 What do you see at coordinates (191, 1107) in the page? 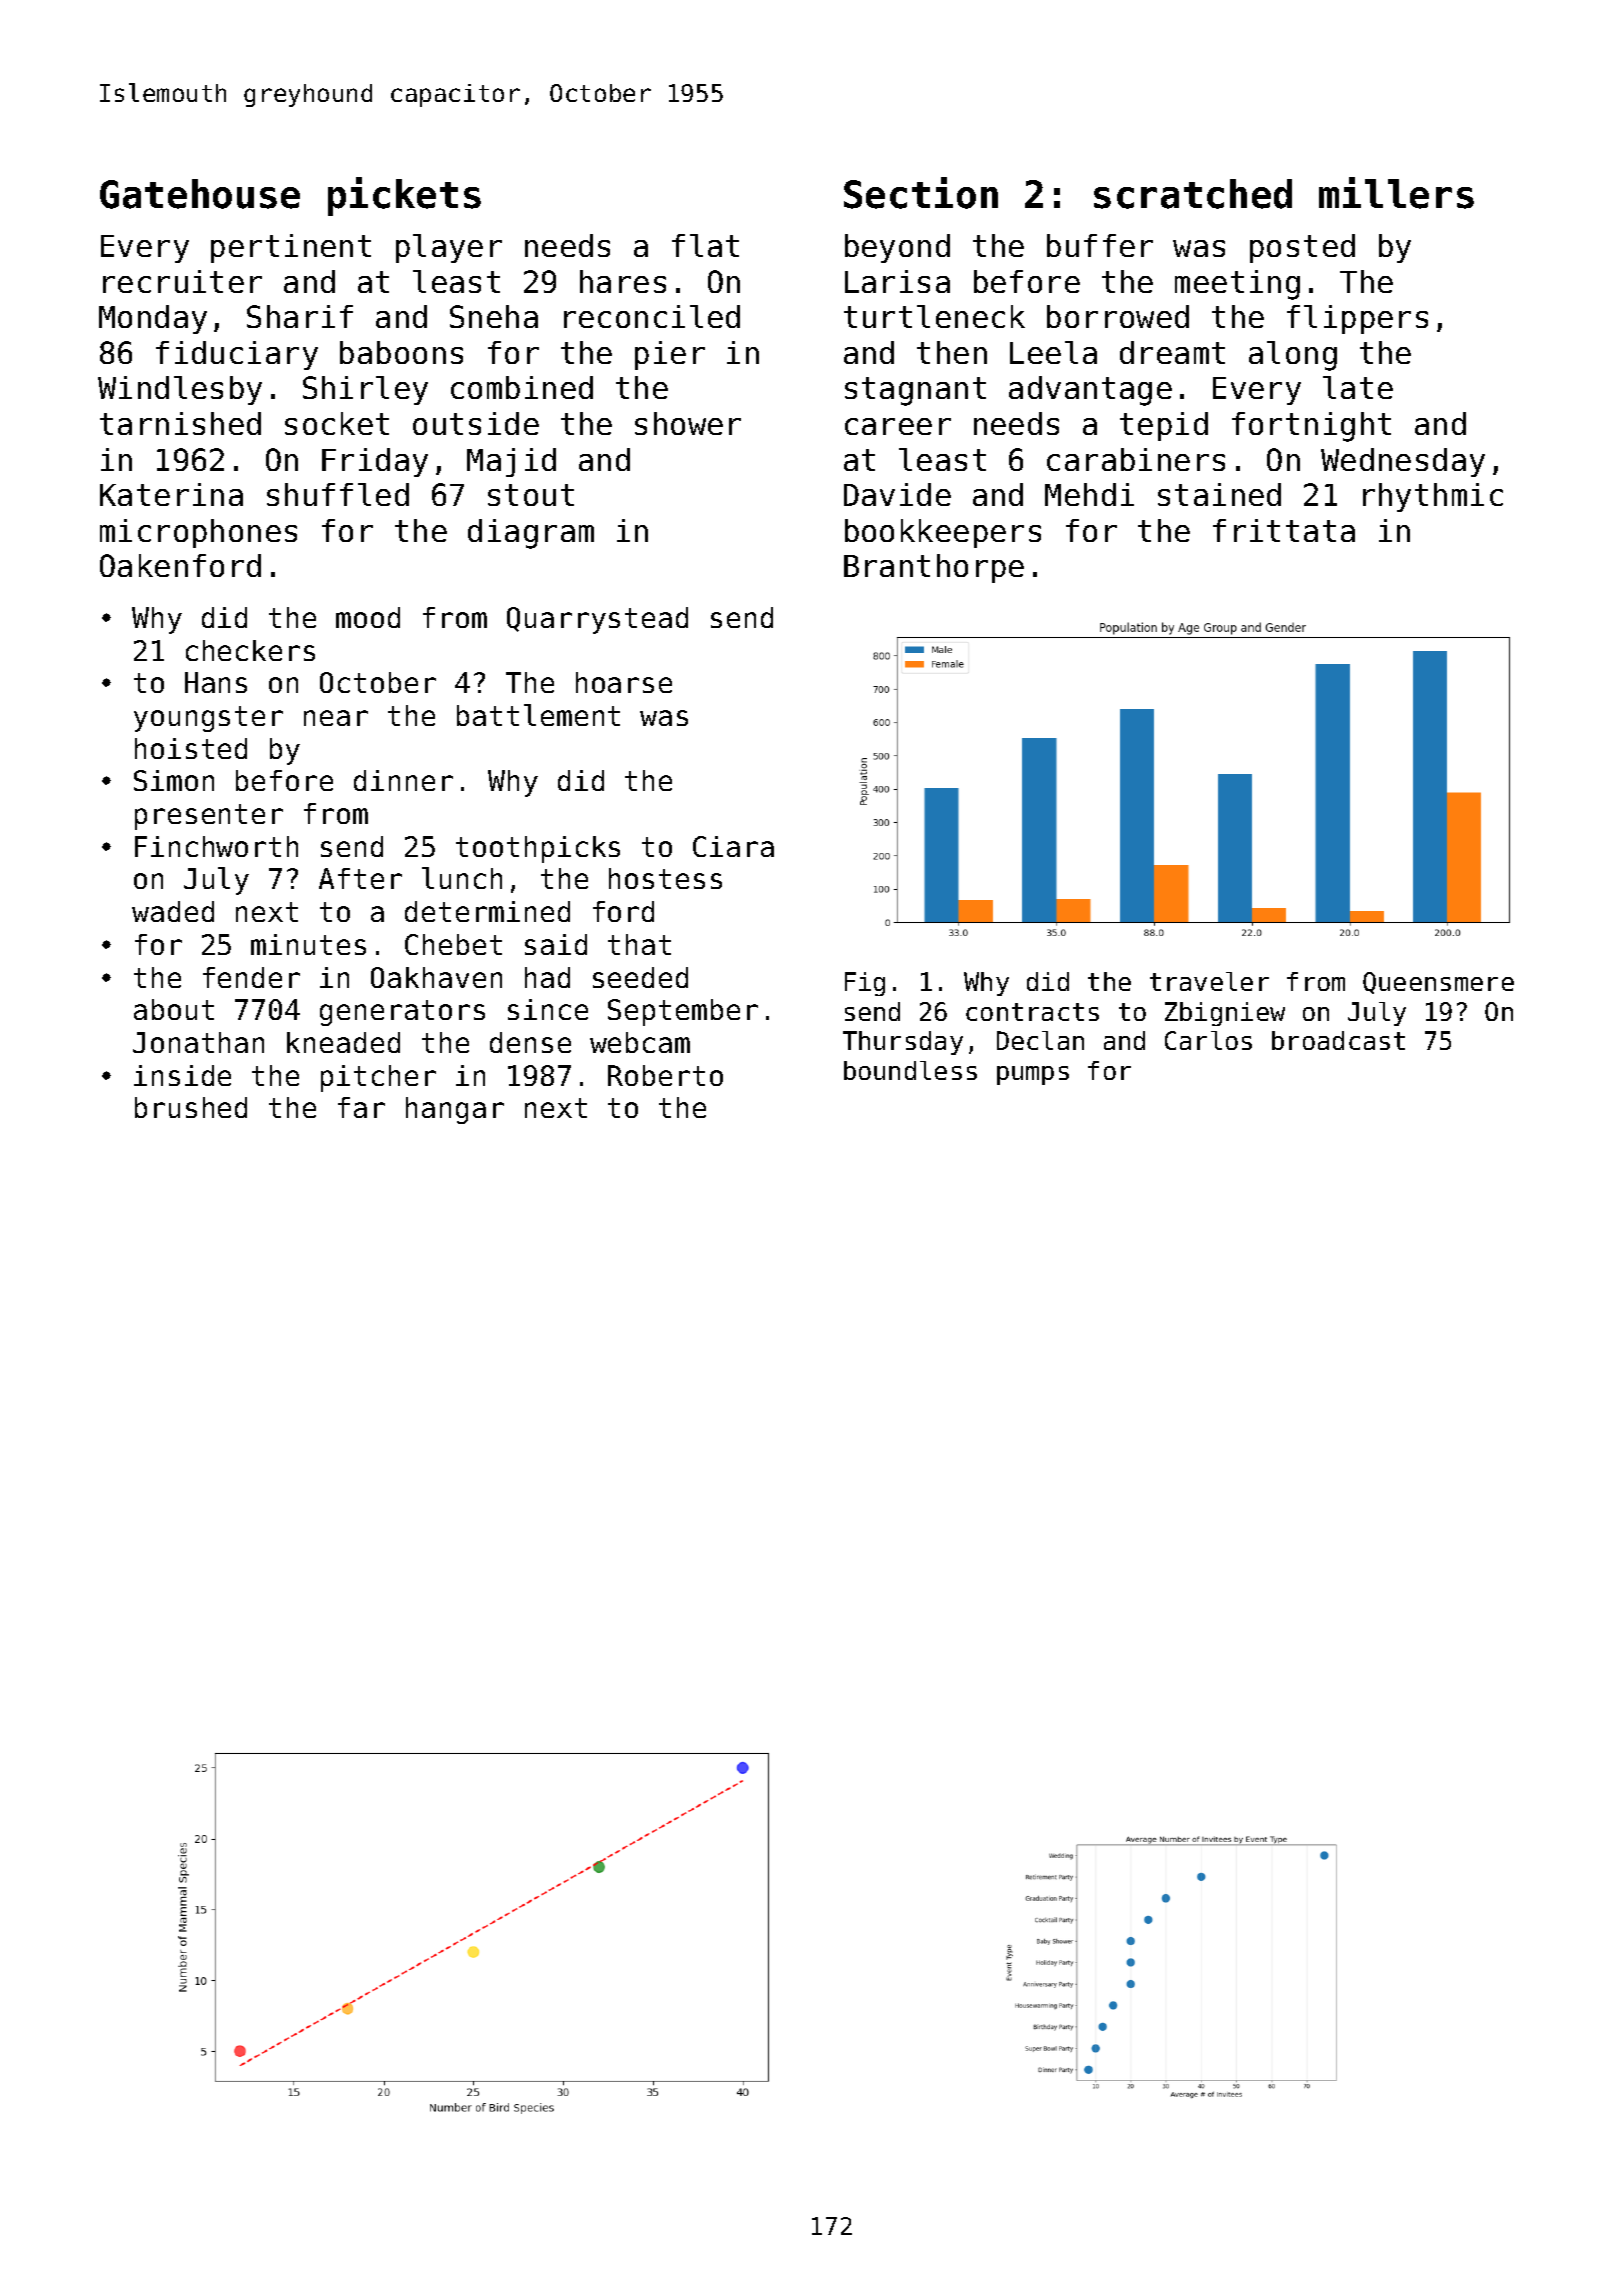
I see `brushed` at bounding box center [191, 1107].
